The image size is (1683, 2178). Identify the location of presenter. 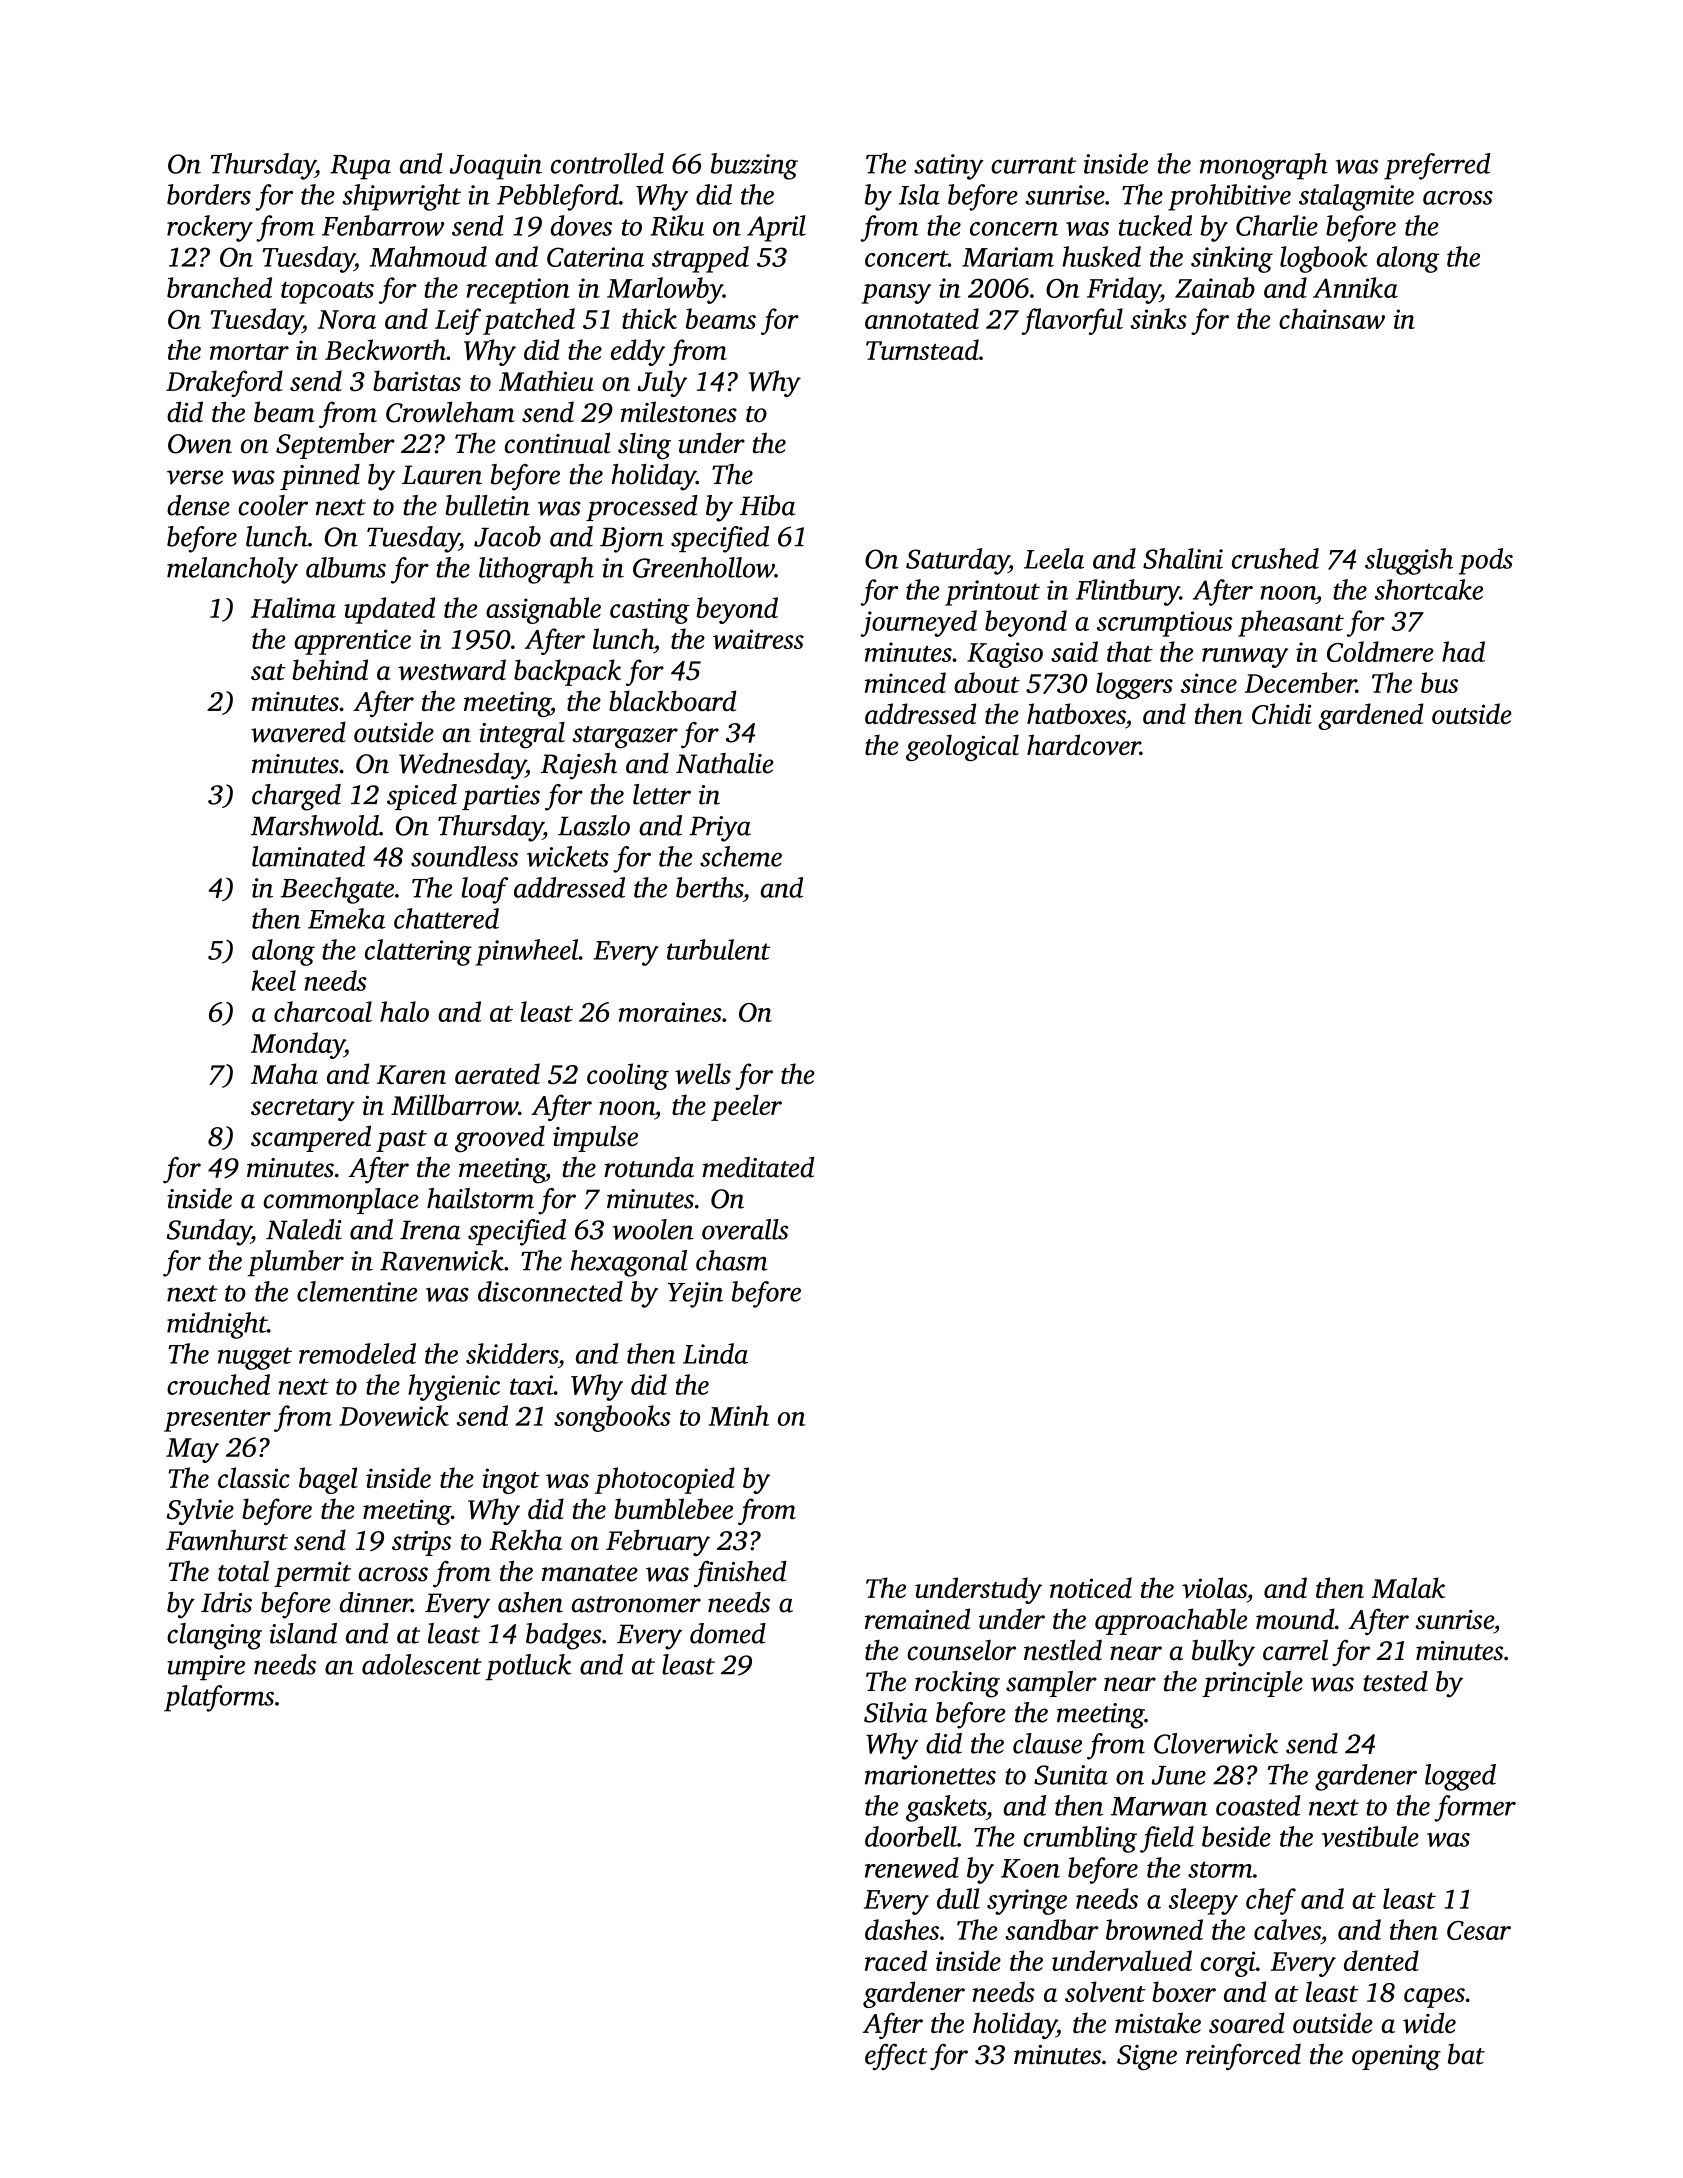
(217, 1420).
